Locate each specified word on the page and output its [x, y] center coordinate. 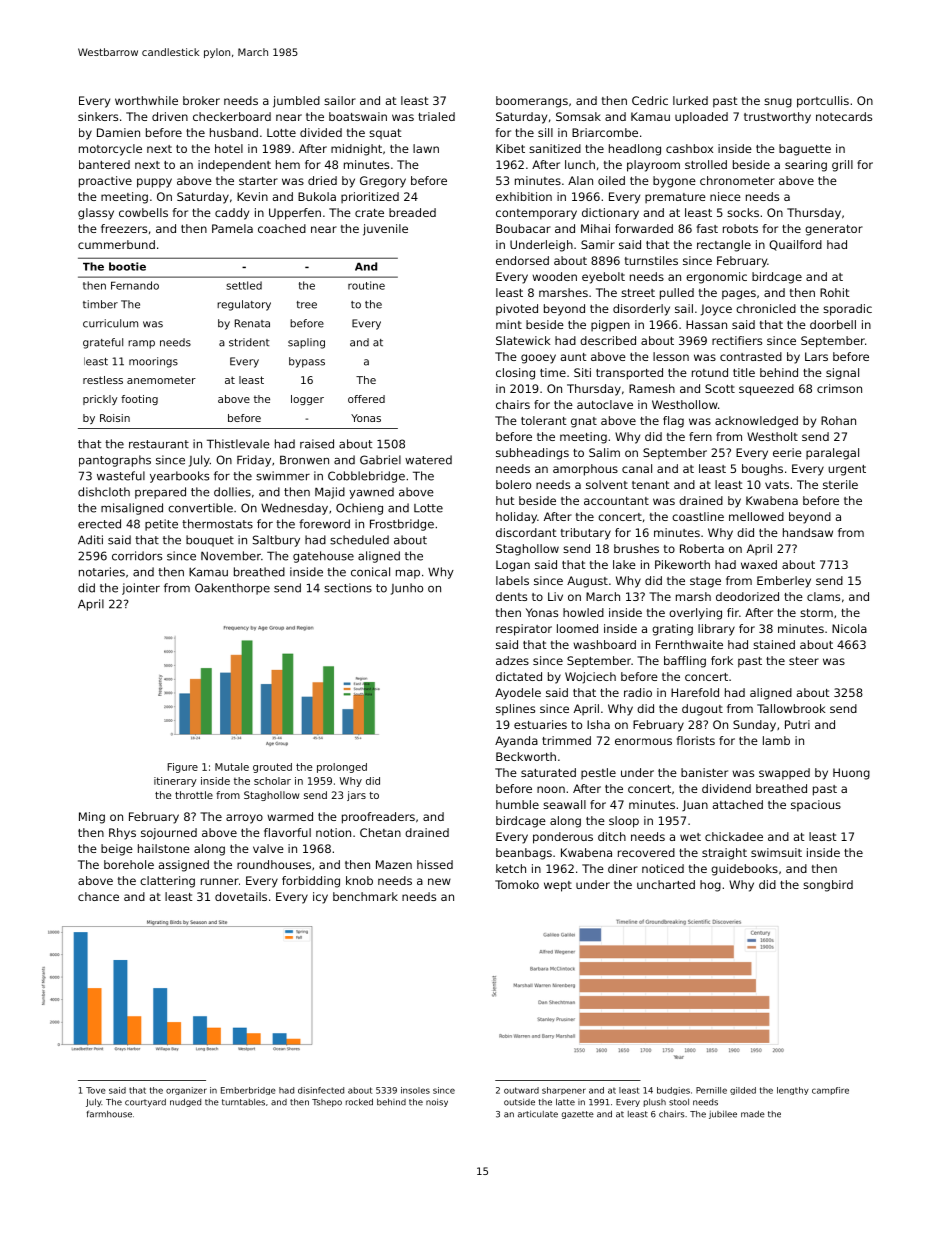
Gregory [383, 182]
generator [834, 230]
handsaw [808, 532]
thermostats [217, 524]
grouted [272, 768]
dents [511, 596]
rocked [359, 1102]
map [408, 574]
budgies [673, 1091]
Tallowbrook [791, 708]
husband [234, 132]
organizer [186, 1091]
